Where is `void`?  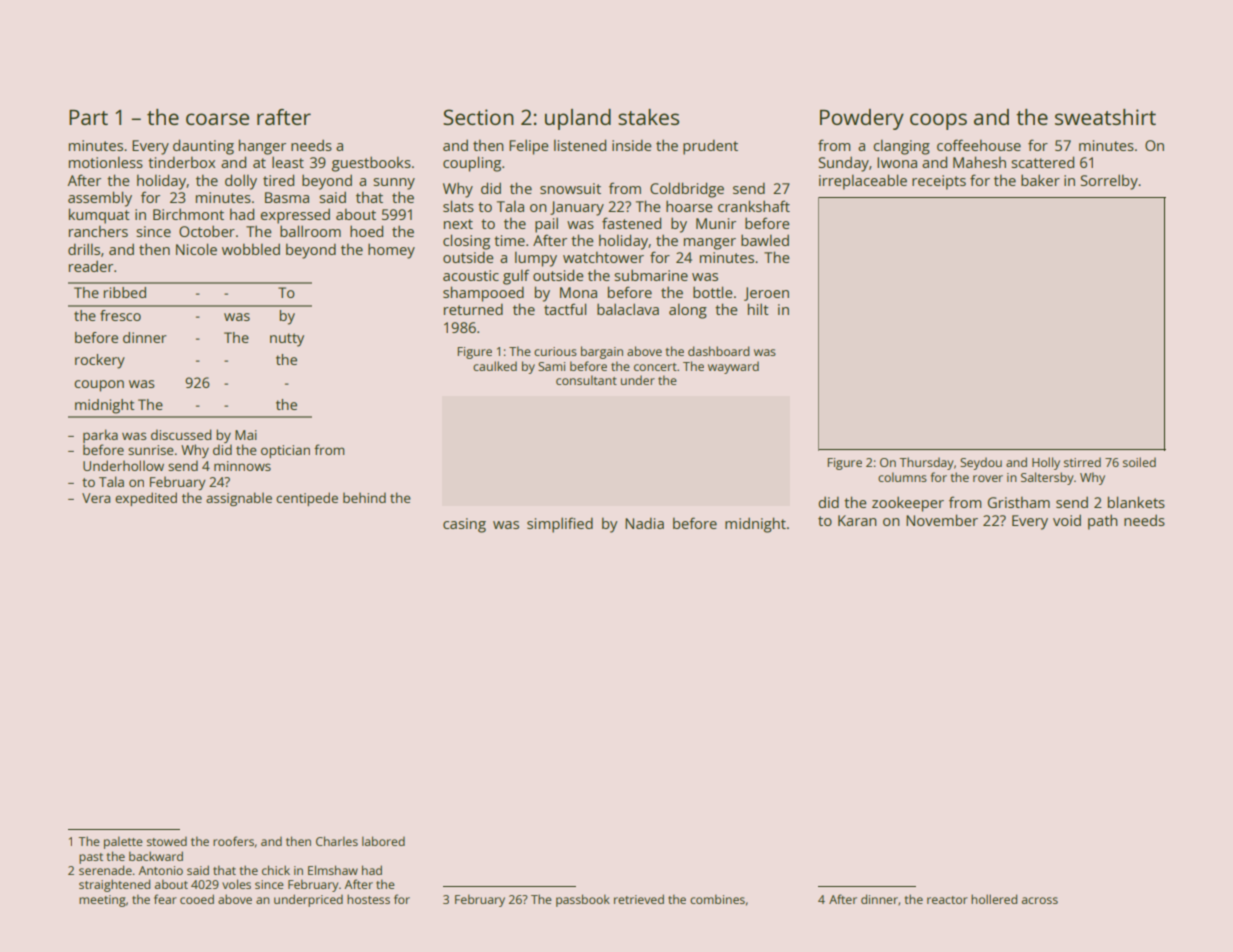 void is located at coordinates (1067, 520).
